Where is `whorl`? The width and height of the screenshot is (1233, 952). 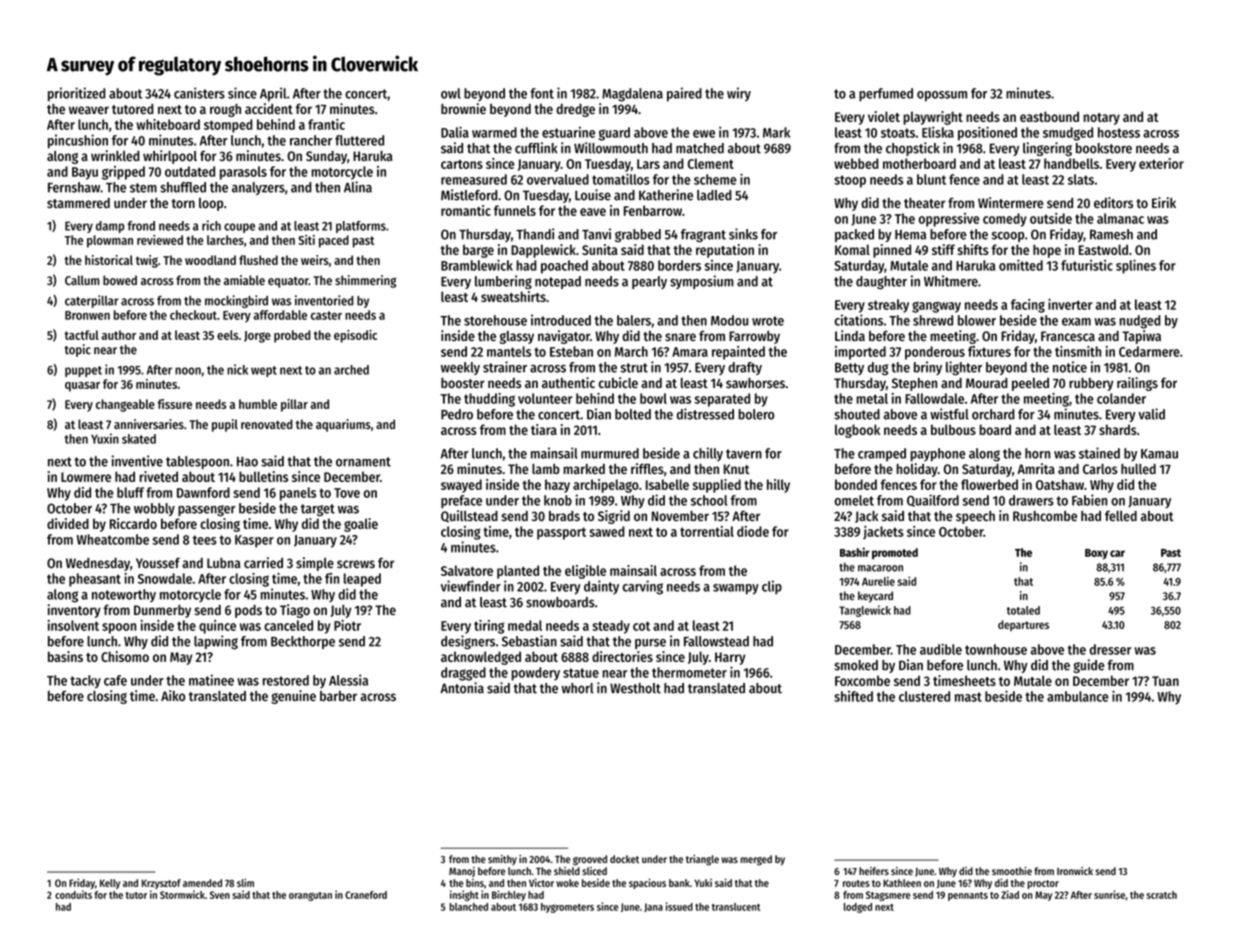
whorl is located at coordinates (578, 688).
